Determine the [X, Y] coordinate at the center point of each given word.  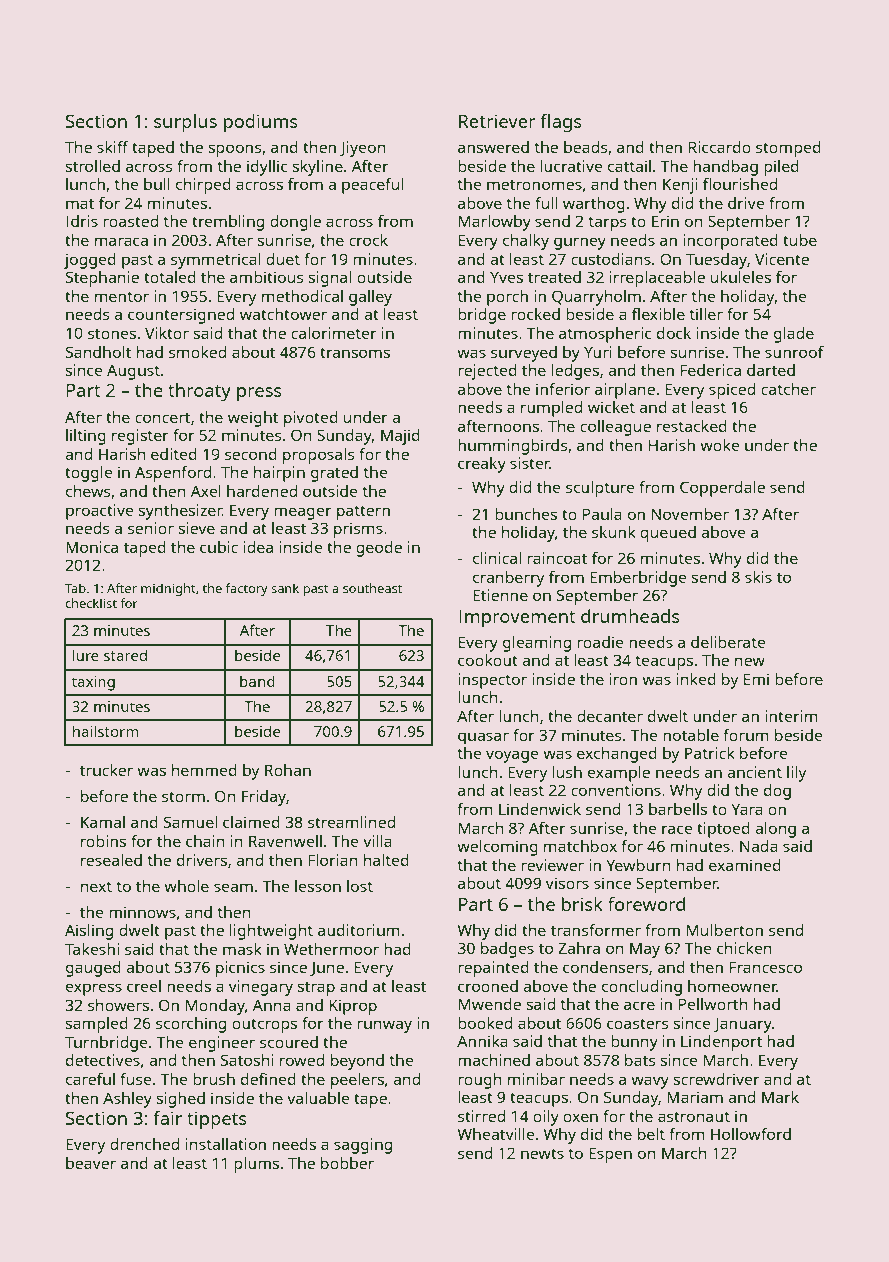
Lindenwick [540, 809]
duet [283, 259]
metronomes [534, 185]
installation [226, 1144]
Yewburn [638, 865]
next [96, 886]
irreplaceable [657, 279]
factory [247, 589]
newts [542, 1153]
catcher [788, 389]
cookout [488, 660]
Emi [756, 679]
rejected [487, 372]
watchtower [283, 314]
